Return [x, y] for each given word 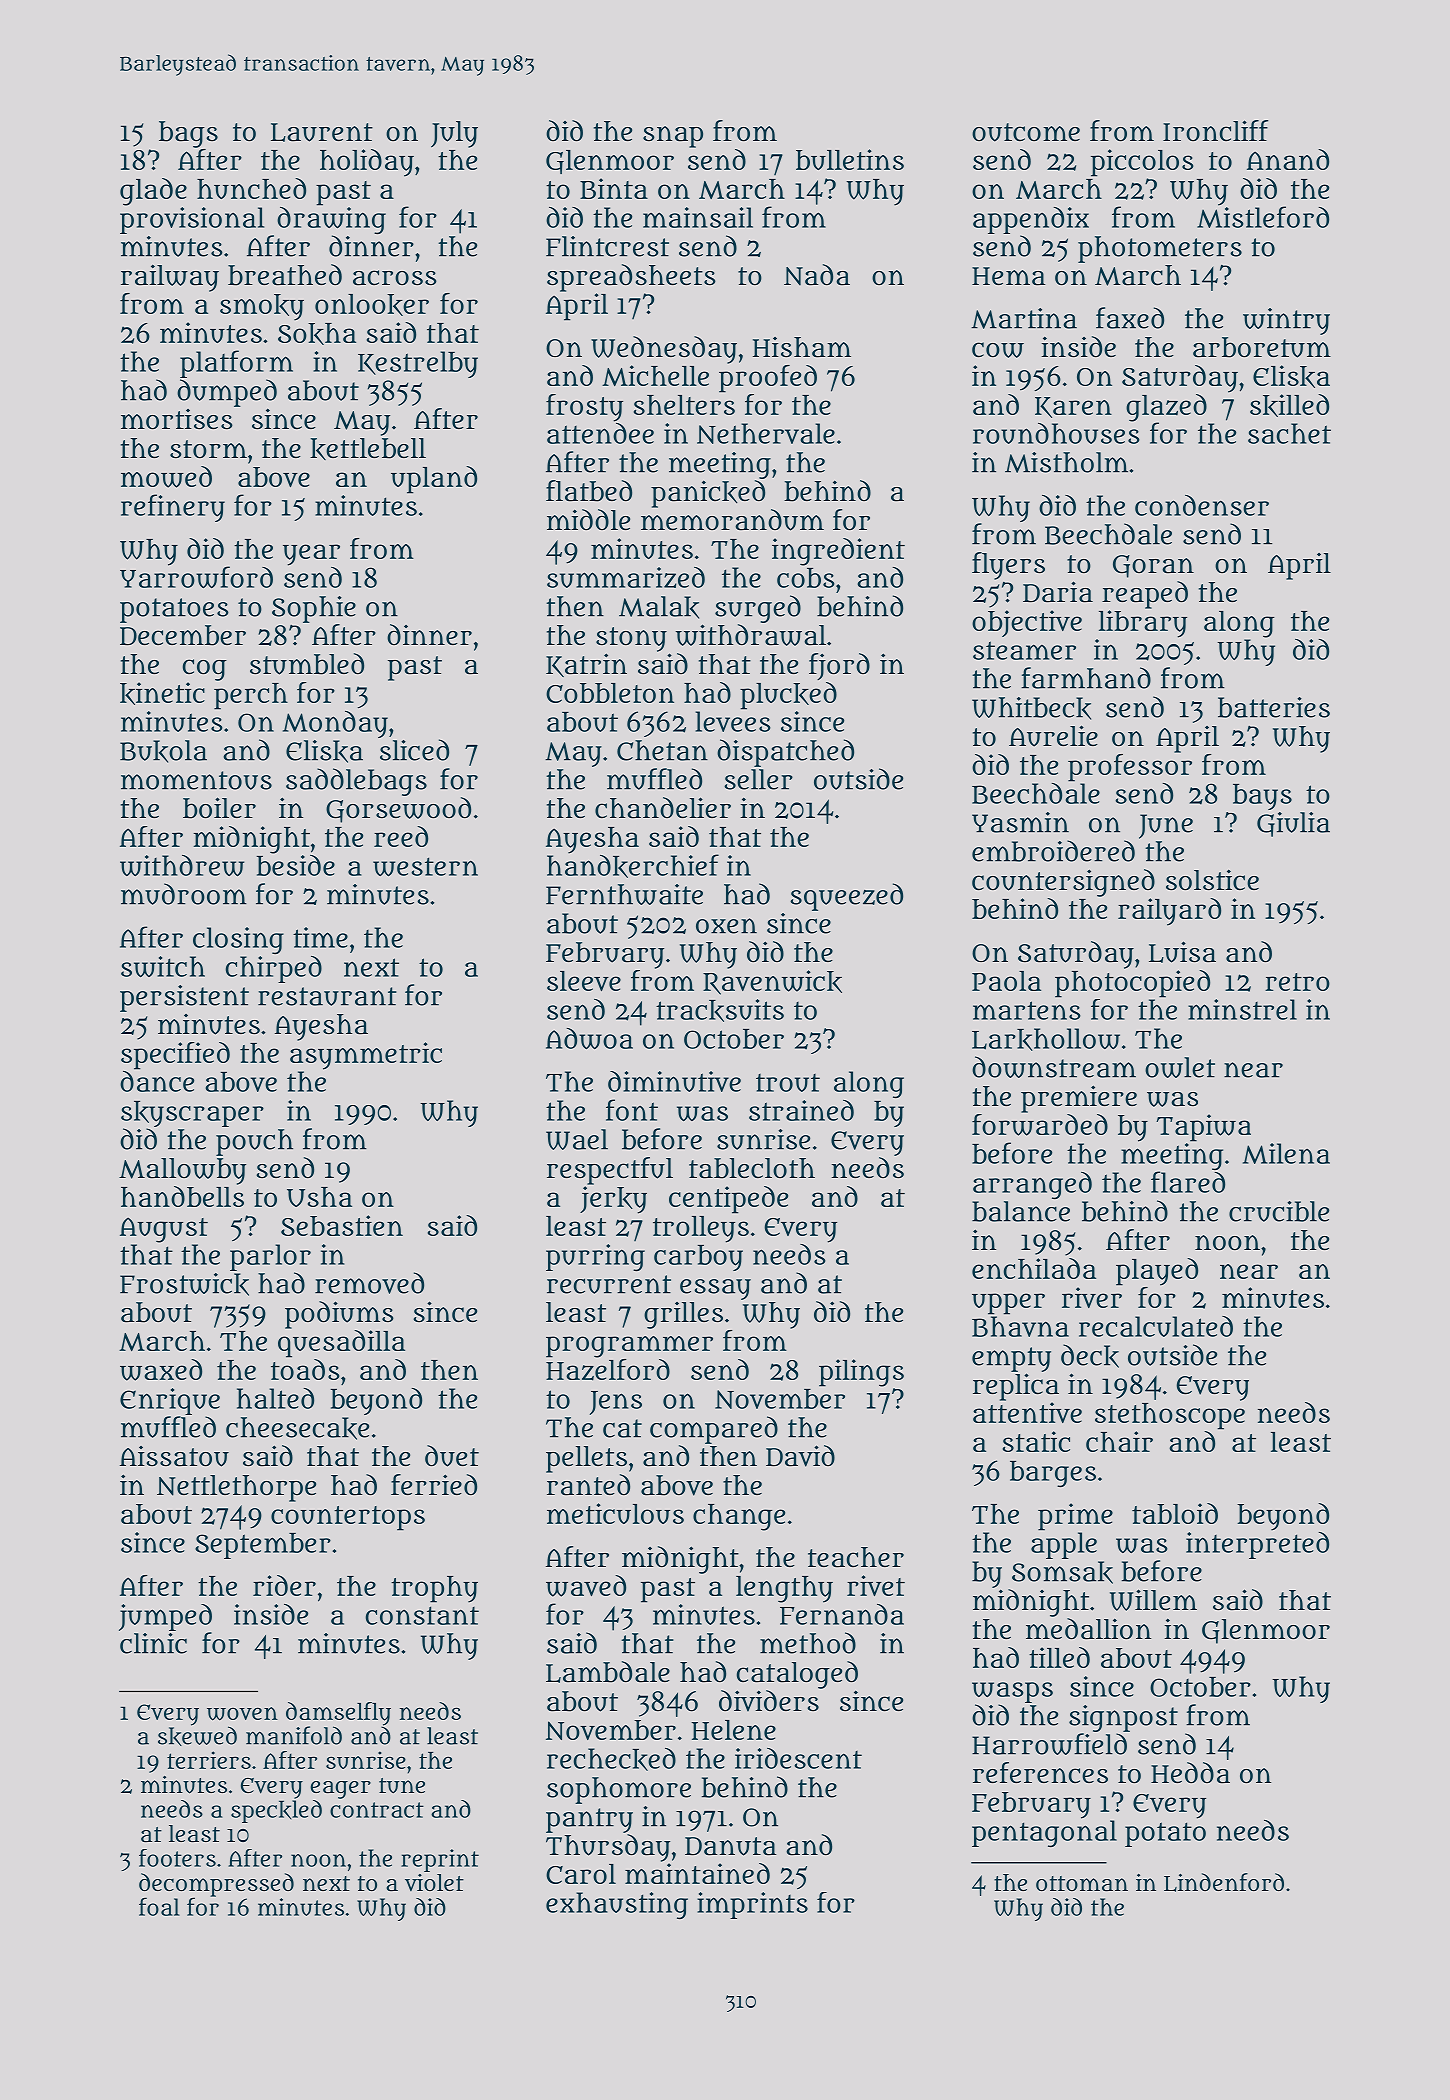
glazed [1166, 408]
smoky [262, 307]
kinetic [162, 693]
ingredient [838, 552]
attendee [600, 433]
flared [1188, 1182]
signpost [1123, 1718]
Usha [319, 1197]
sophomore [619, 1790]
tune [402, 1786]
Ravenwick [772, 982]
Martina [1024, 318]
